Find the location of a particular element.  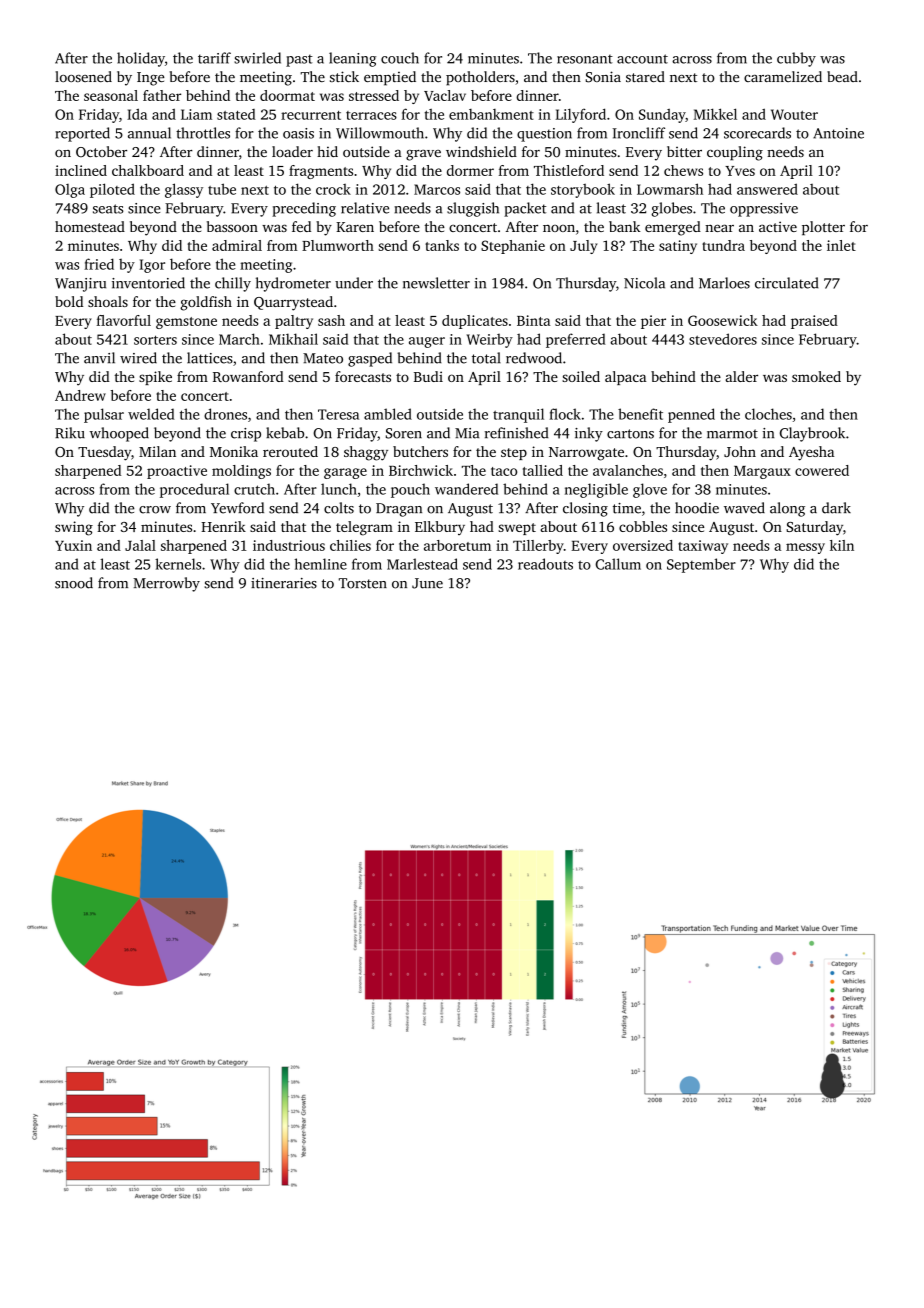

Budi is located at coordinates (428, 376).
